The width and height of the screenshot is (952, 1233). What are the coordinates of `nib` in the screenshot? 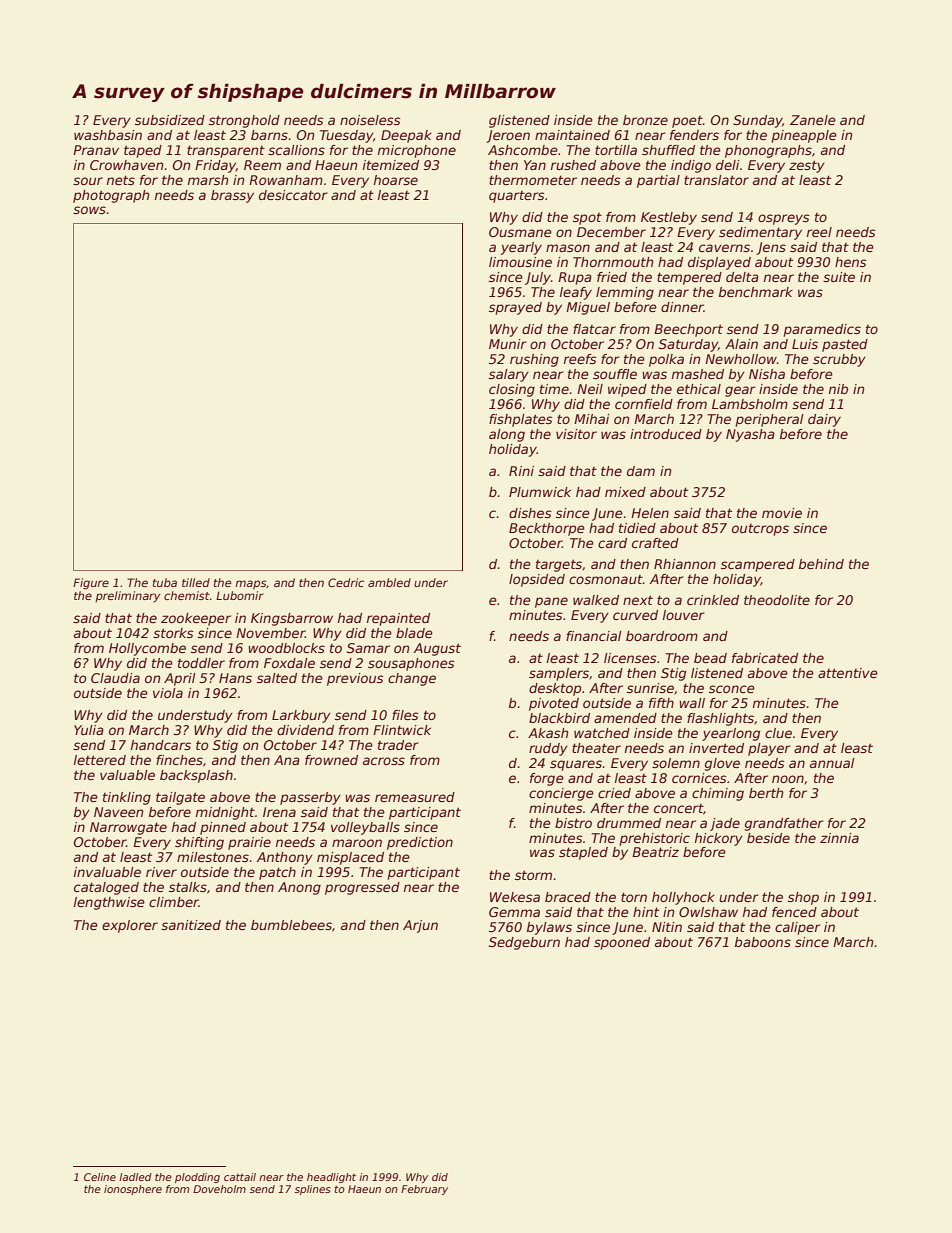 It's located at (838, 389).
